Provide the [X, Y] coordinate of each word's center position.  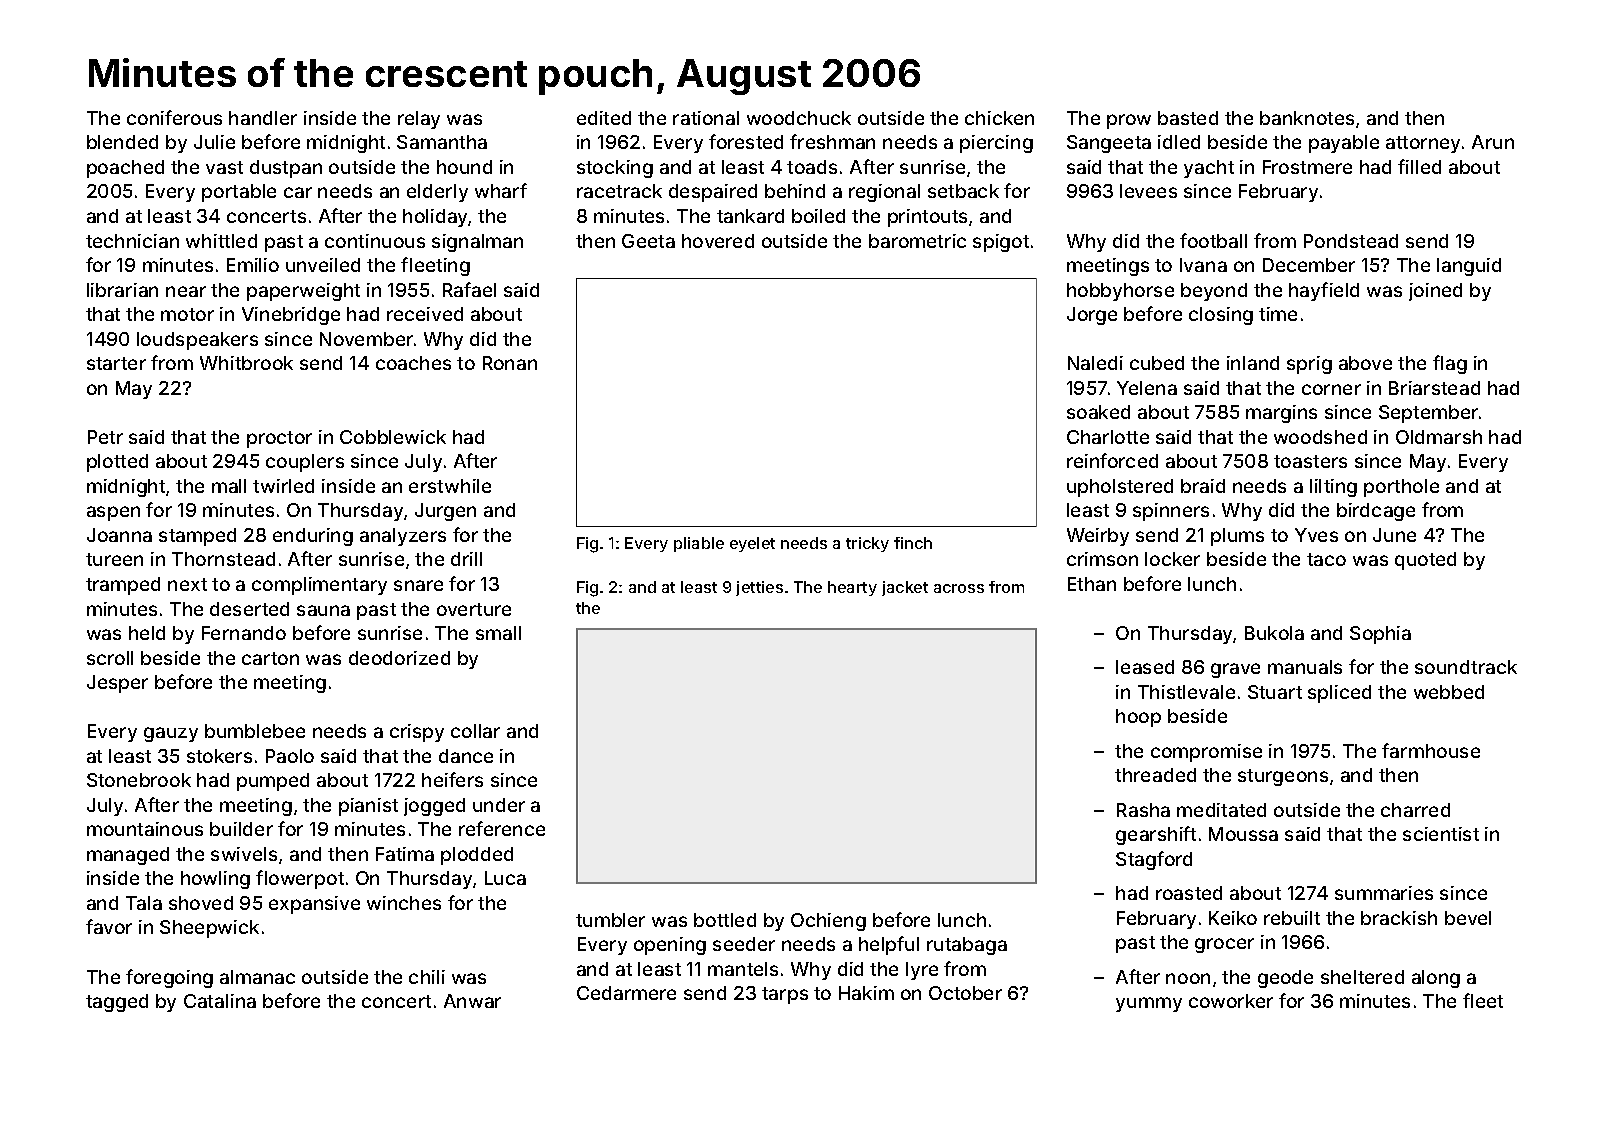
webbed [1449, 692]
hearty [852, 588]
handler [263, 118]
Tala [144, 903]
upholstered [1120, 488]
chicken [999, 118]
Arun [1493, 142]
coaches [413, 363]
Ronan [510, 363]
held [147, 633]
